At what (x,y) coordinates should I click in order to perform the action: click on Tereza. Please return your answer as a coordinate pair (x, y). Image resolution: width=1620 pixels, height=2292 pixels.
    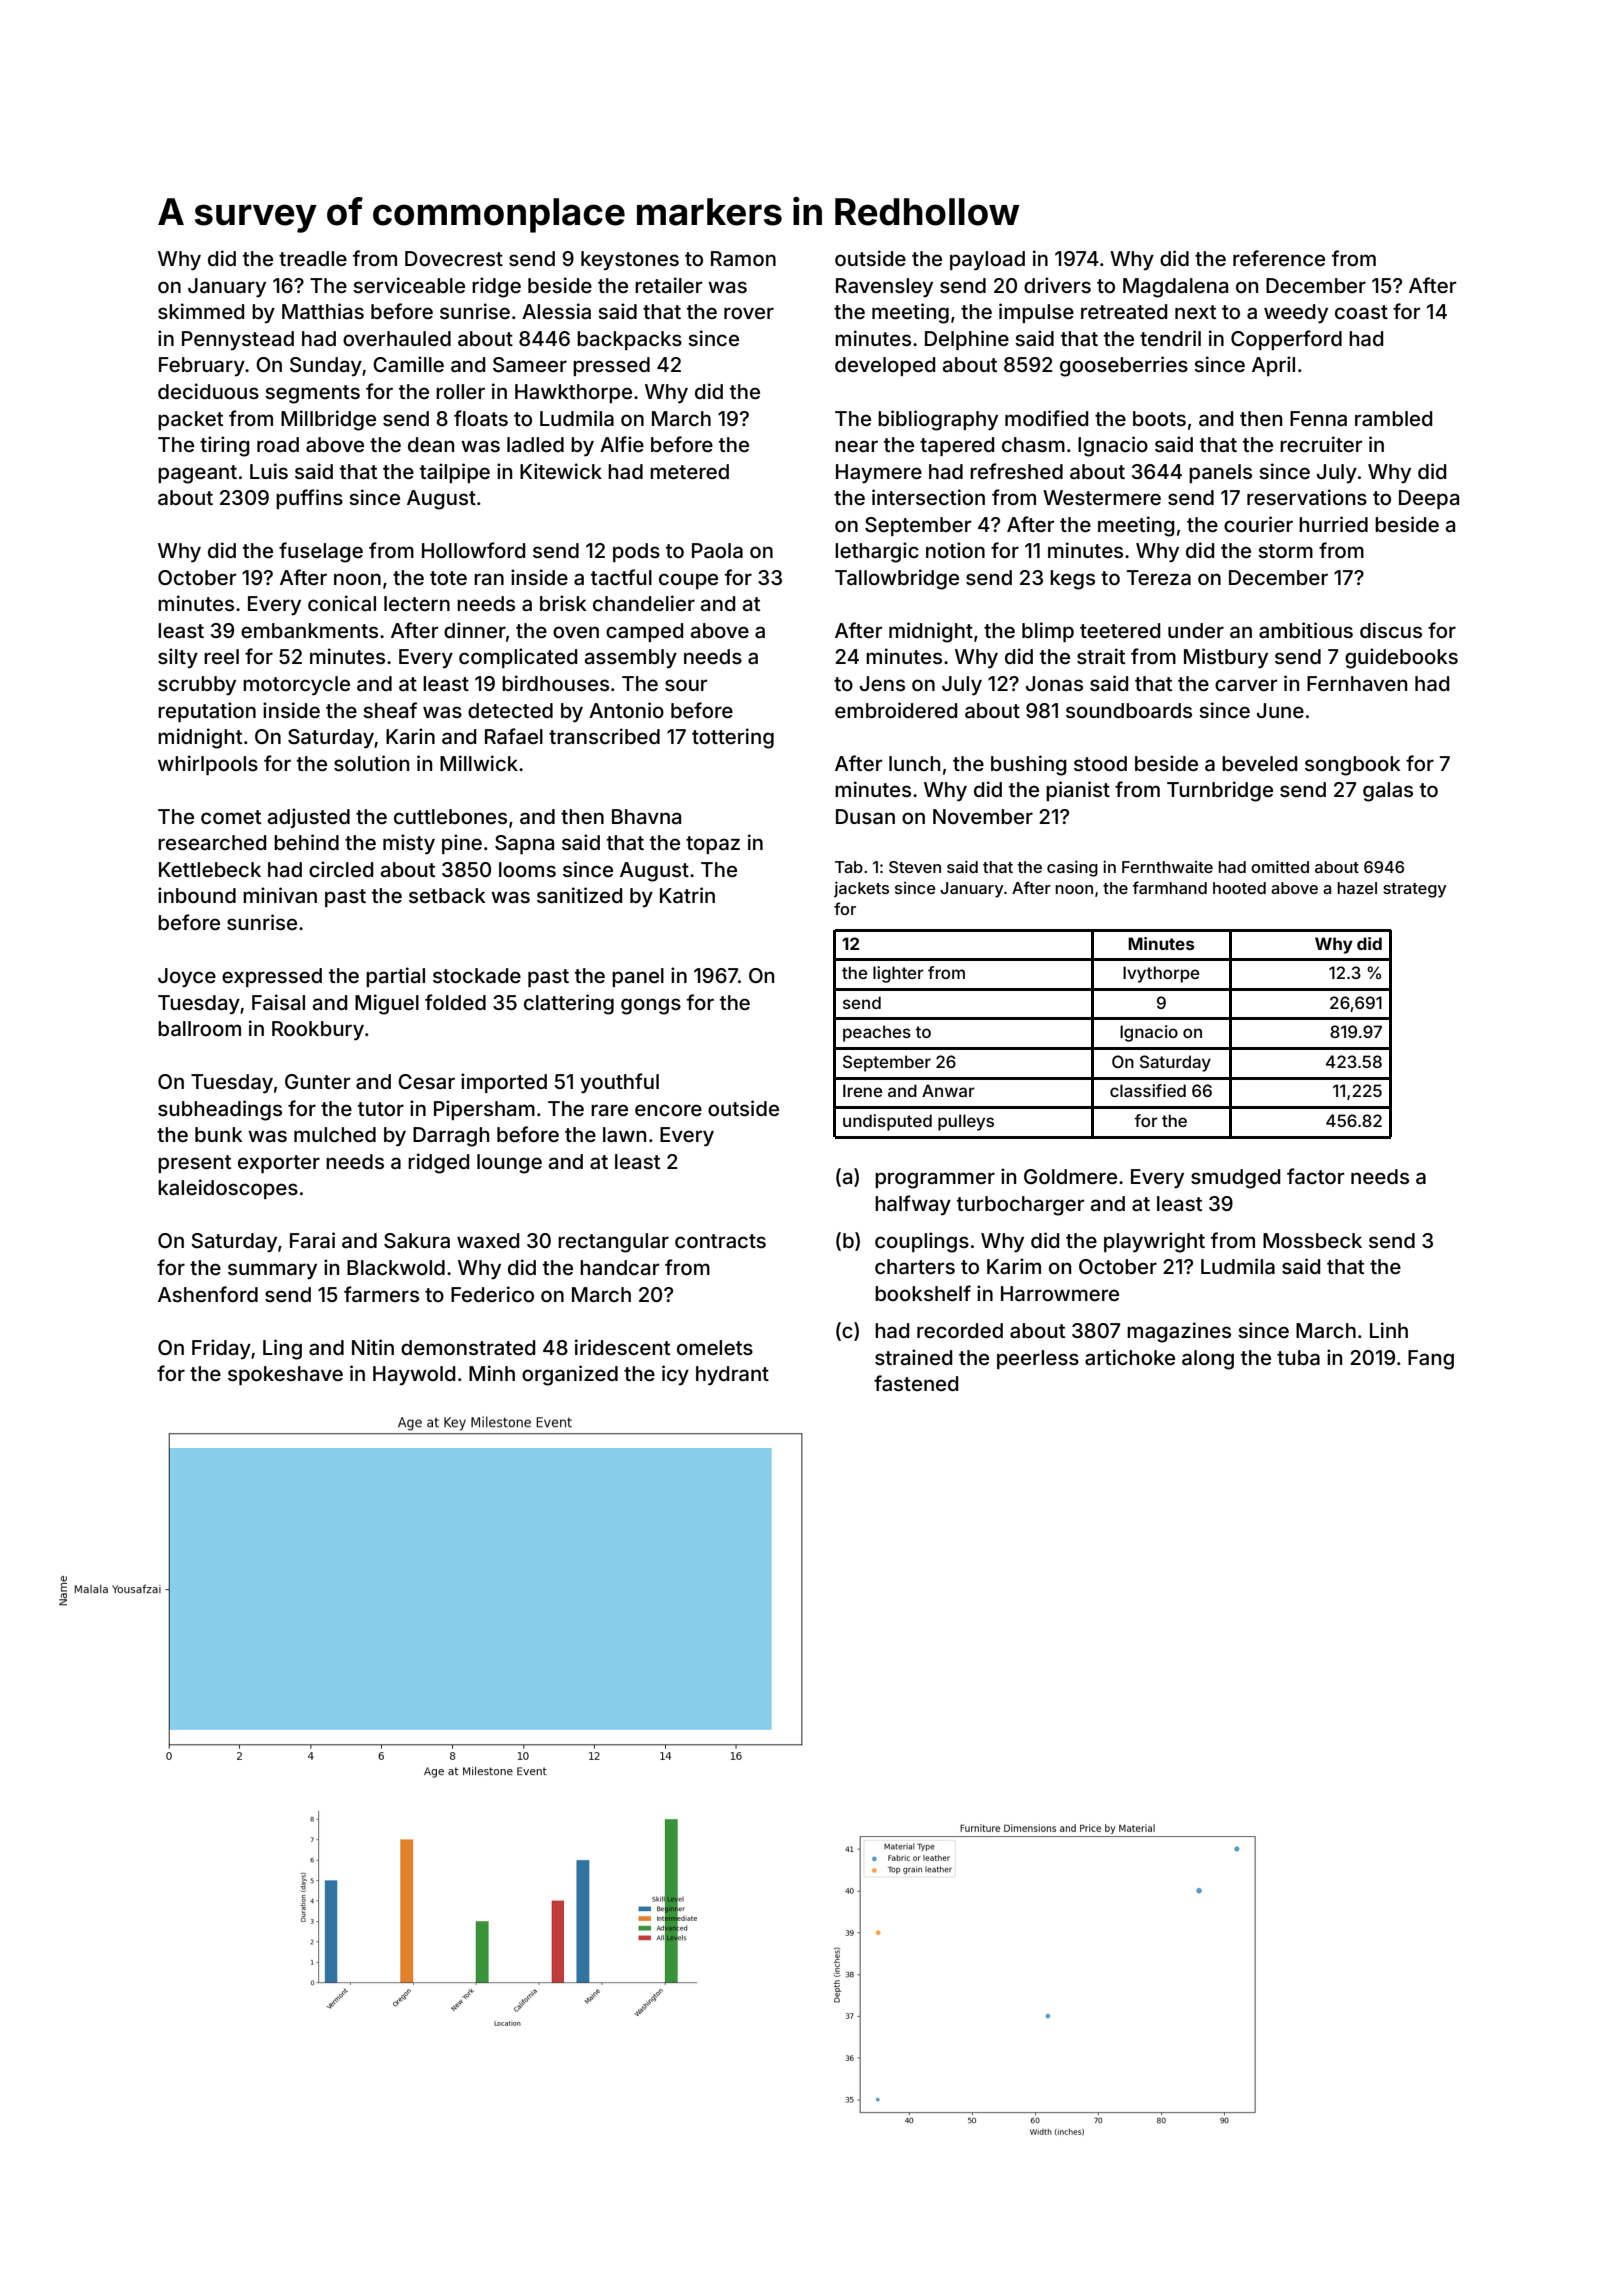
    Looking at the image, I should click on (1159, 577).
